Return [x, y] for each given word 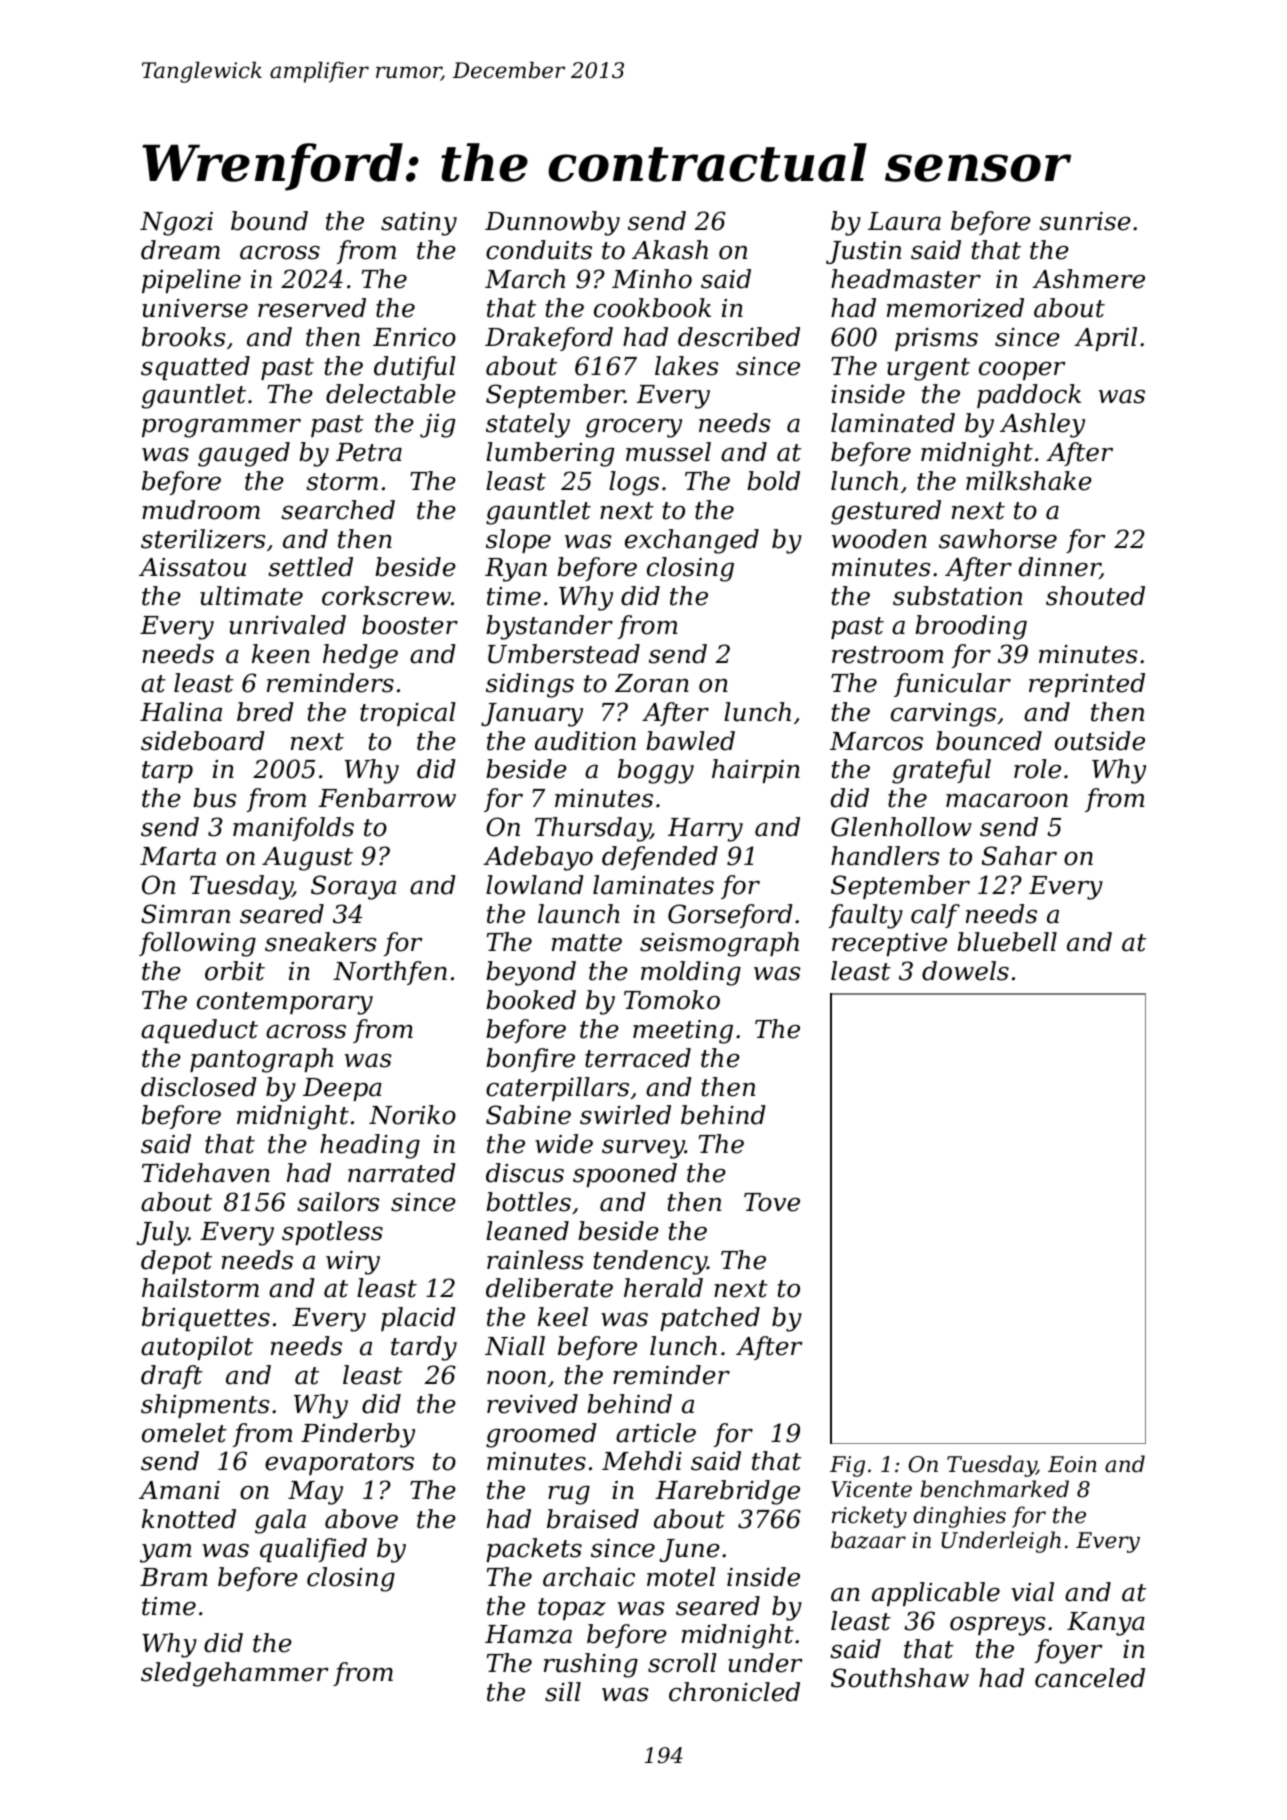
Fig [847, 1466]
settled [310, 567]
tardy [424, 1348]
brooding [971, 627]
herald [663, 1288]
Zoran [652, 683]
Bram [173, 1577]
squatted [195, 368]
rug [569, 1495]
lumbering [550, 454]
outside [1100, 741]
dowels [965, 971]
